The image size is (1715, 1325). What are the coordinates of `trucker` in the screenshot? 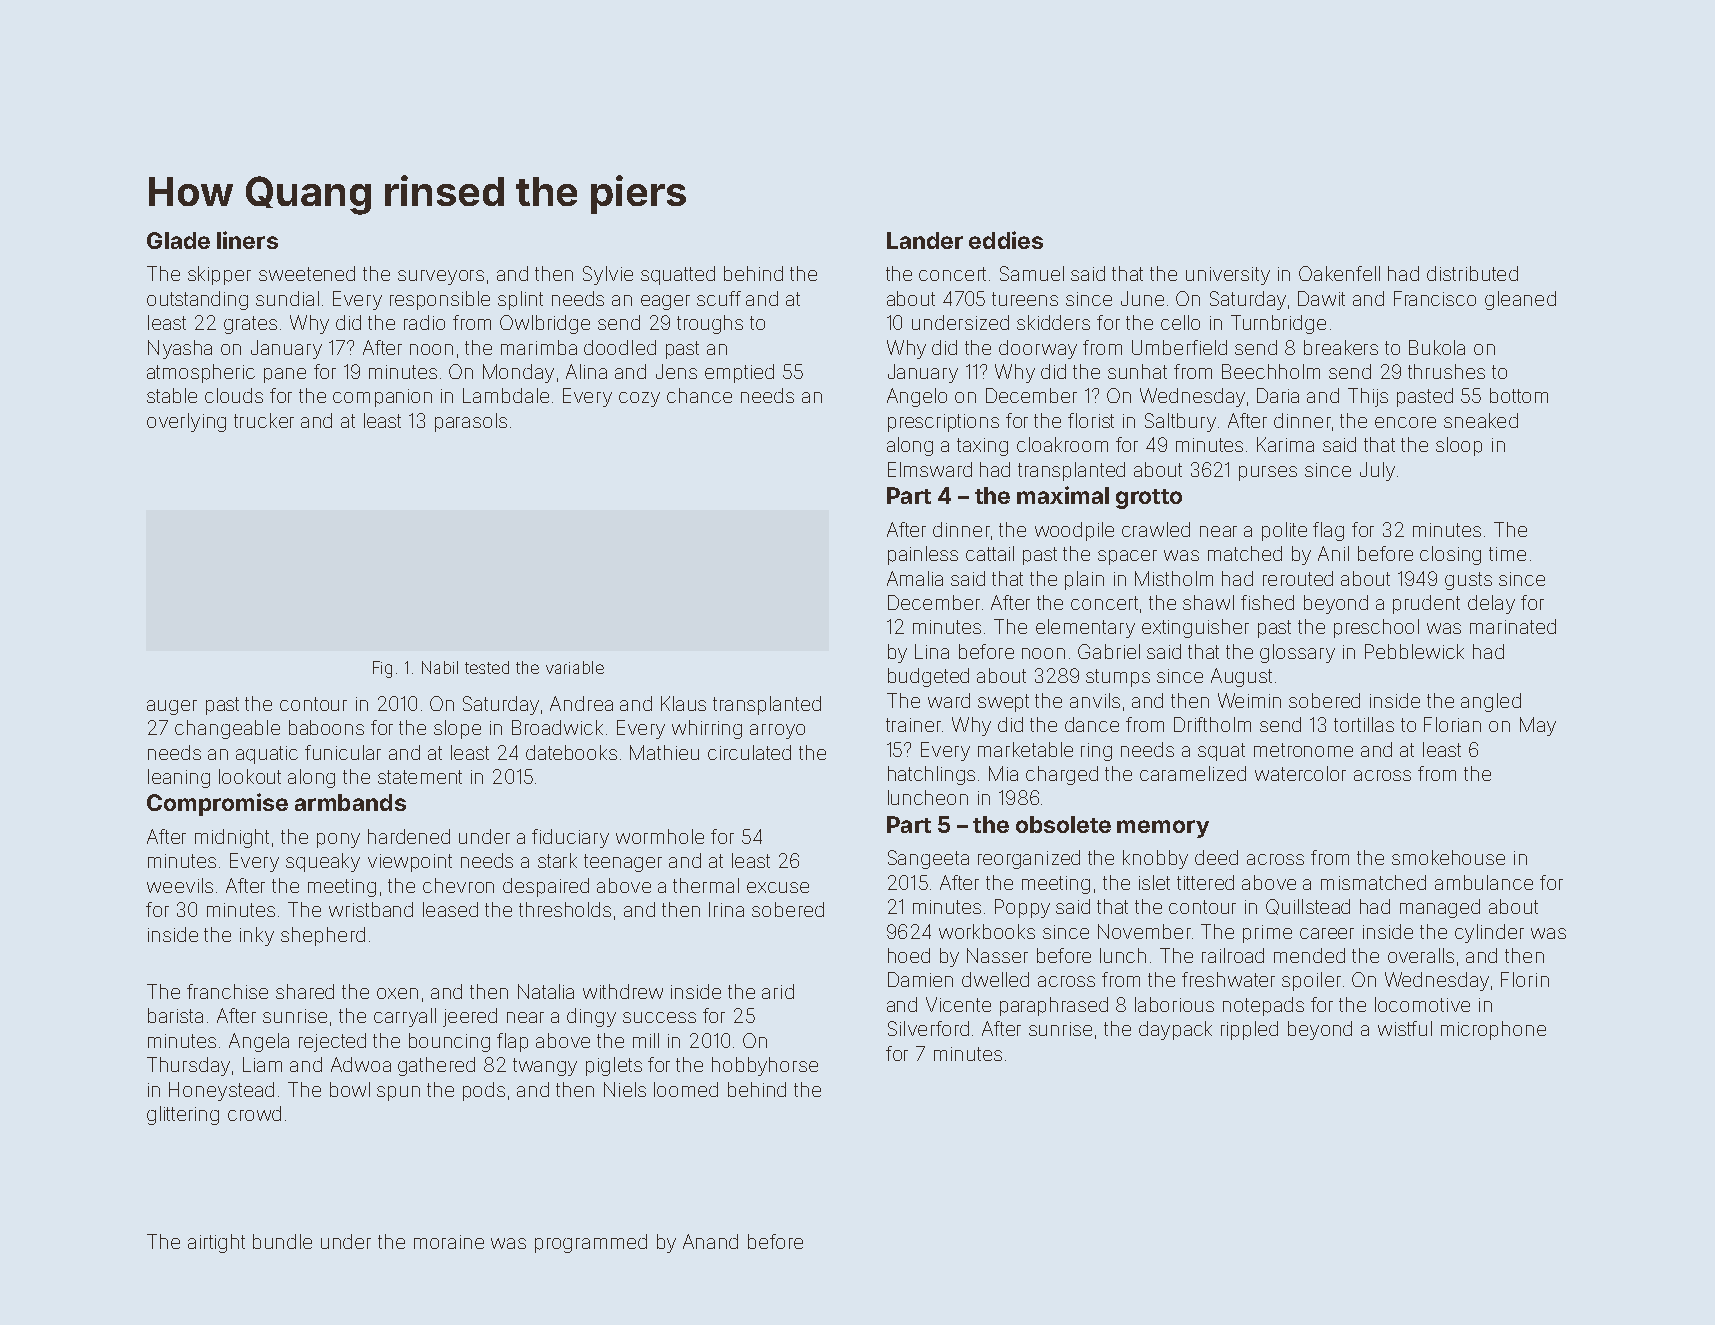 It's located at (264, 420).
